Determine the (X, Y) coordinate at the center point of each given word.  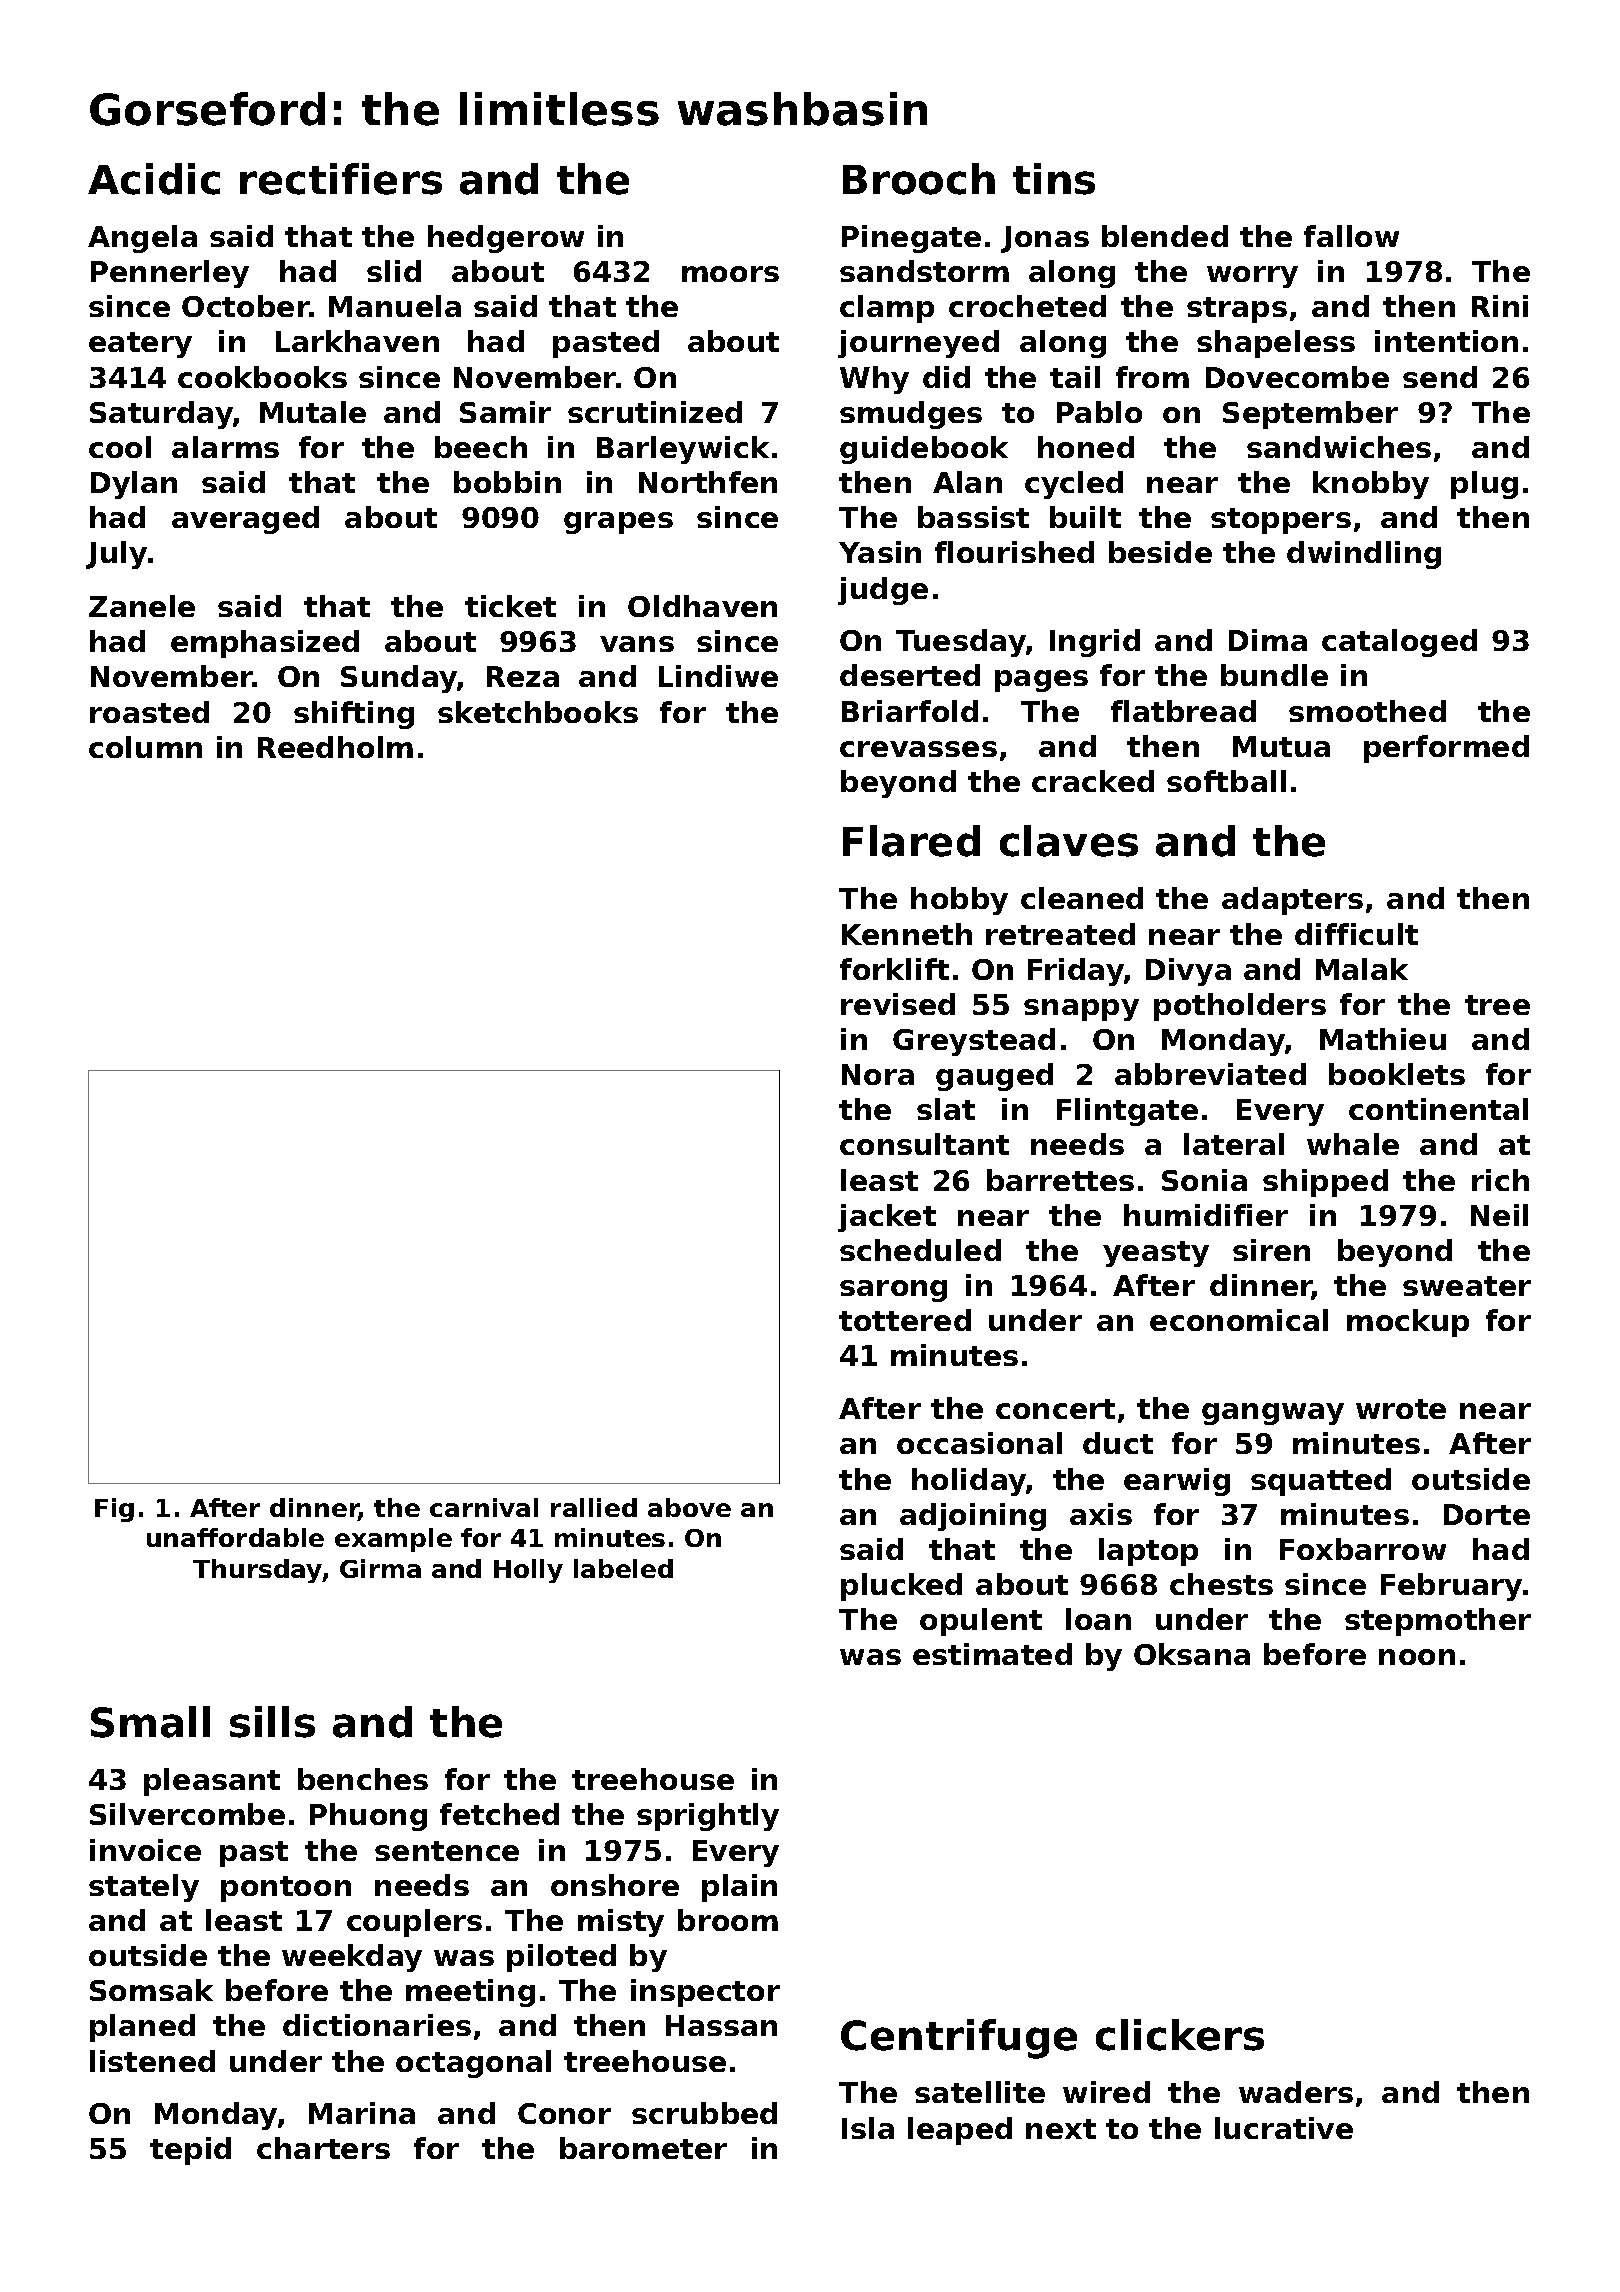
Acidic (154, 179)
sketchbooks (538, 712)
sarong (893, 1291)
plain (739, 1888)
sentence (447, 1851)
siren (1271, 1250)
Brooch (919, 179)
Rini (1500, 306)
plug (1484, 485)
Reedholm (335, 747)
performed (1446, 749)
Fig (114, 1510)
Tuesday (961, 643)
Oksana (1192, 1654)
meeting (470, 1993)
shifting (354, 715)
